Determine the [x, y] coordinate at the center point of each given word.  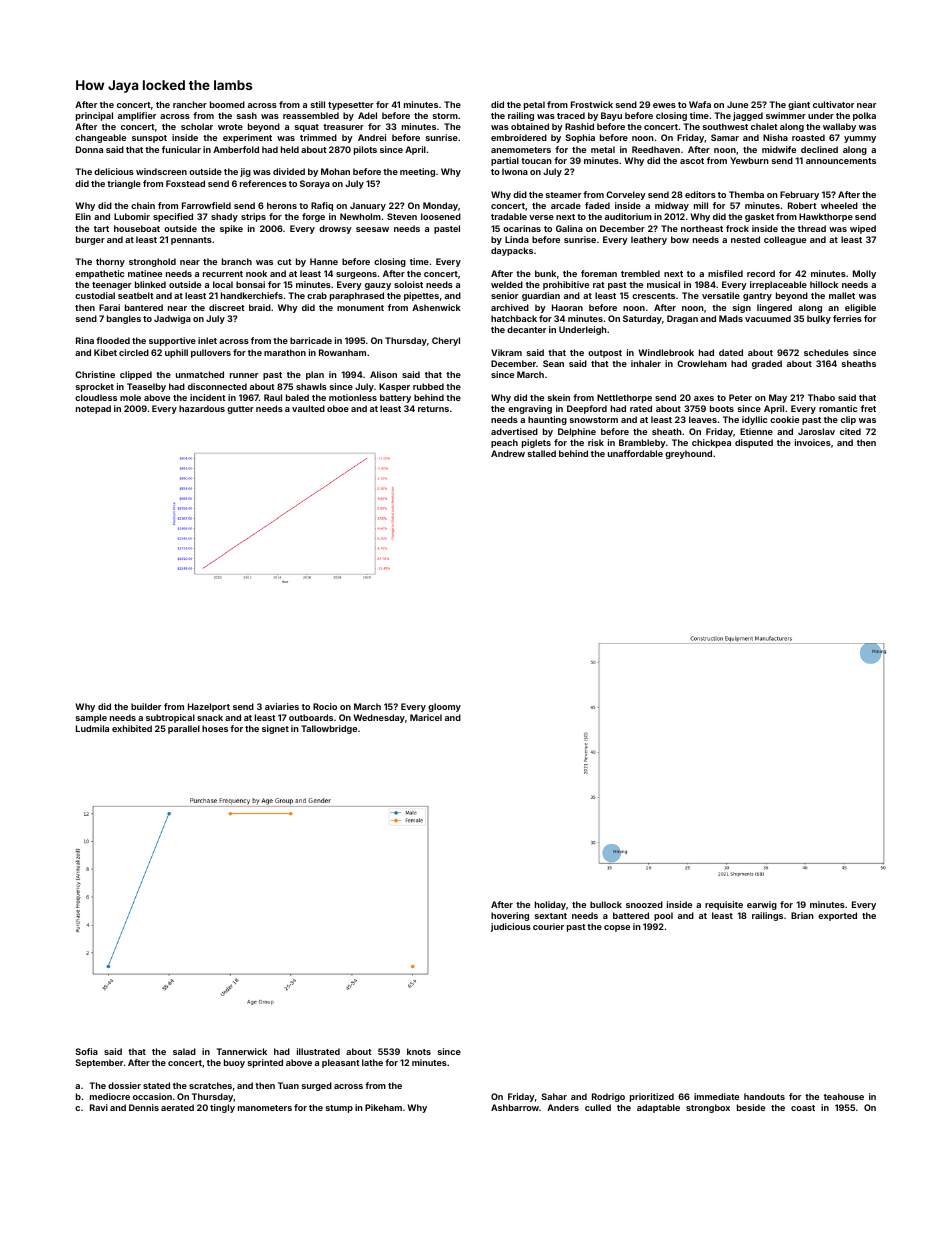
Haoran [567, 307]
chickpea [711, 443]
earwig [762, 905]
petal [534, 105]
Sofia [86, 1051]
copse [617, 928]
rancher [190, 104]
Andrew [508, 453]
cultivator [833, 104]
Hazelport [209, 707]
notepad [93, 409]
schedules [826, 352]
